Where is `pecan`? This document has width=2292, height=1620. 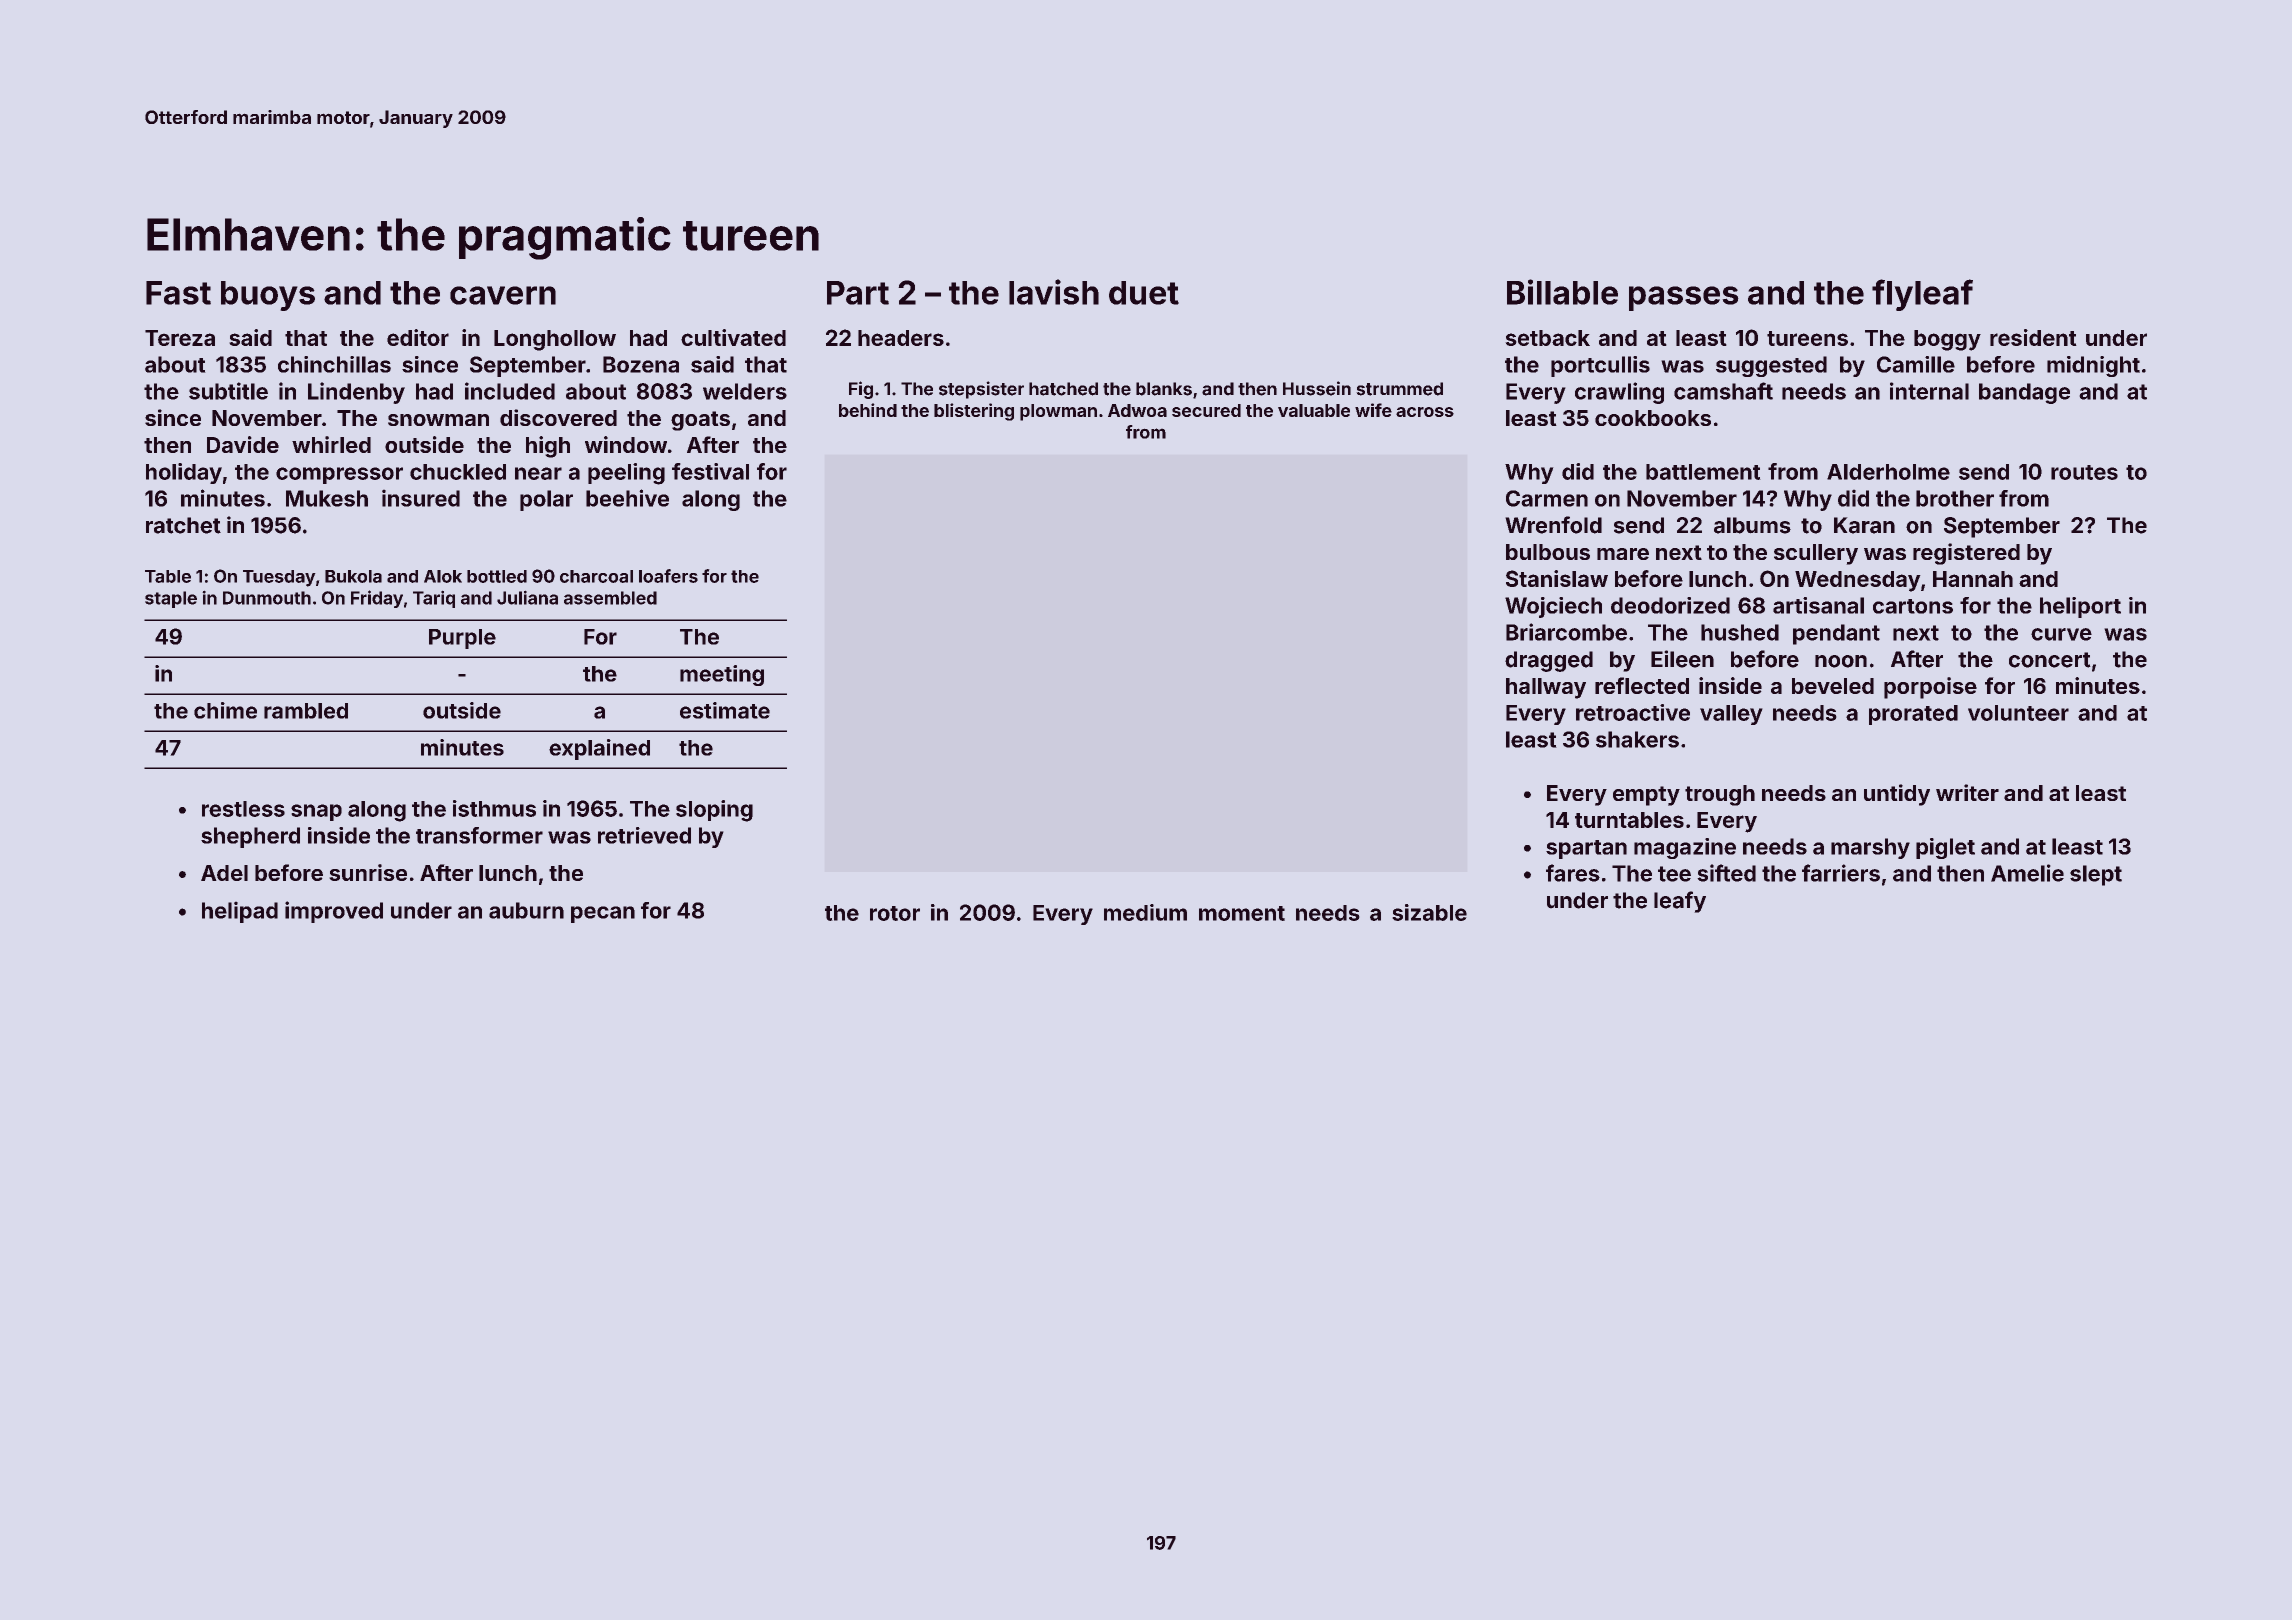 pecan is located at coordinates (603, 914).
